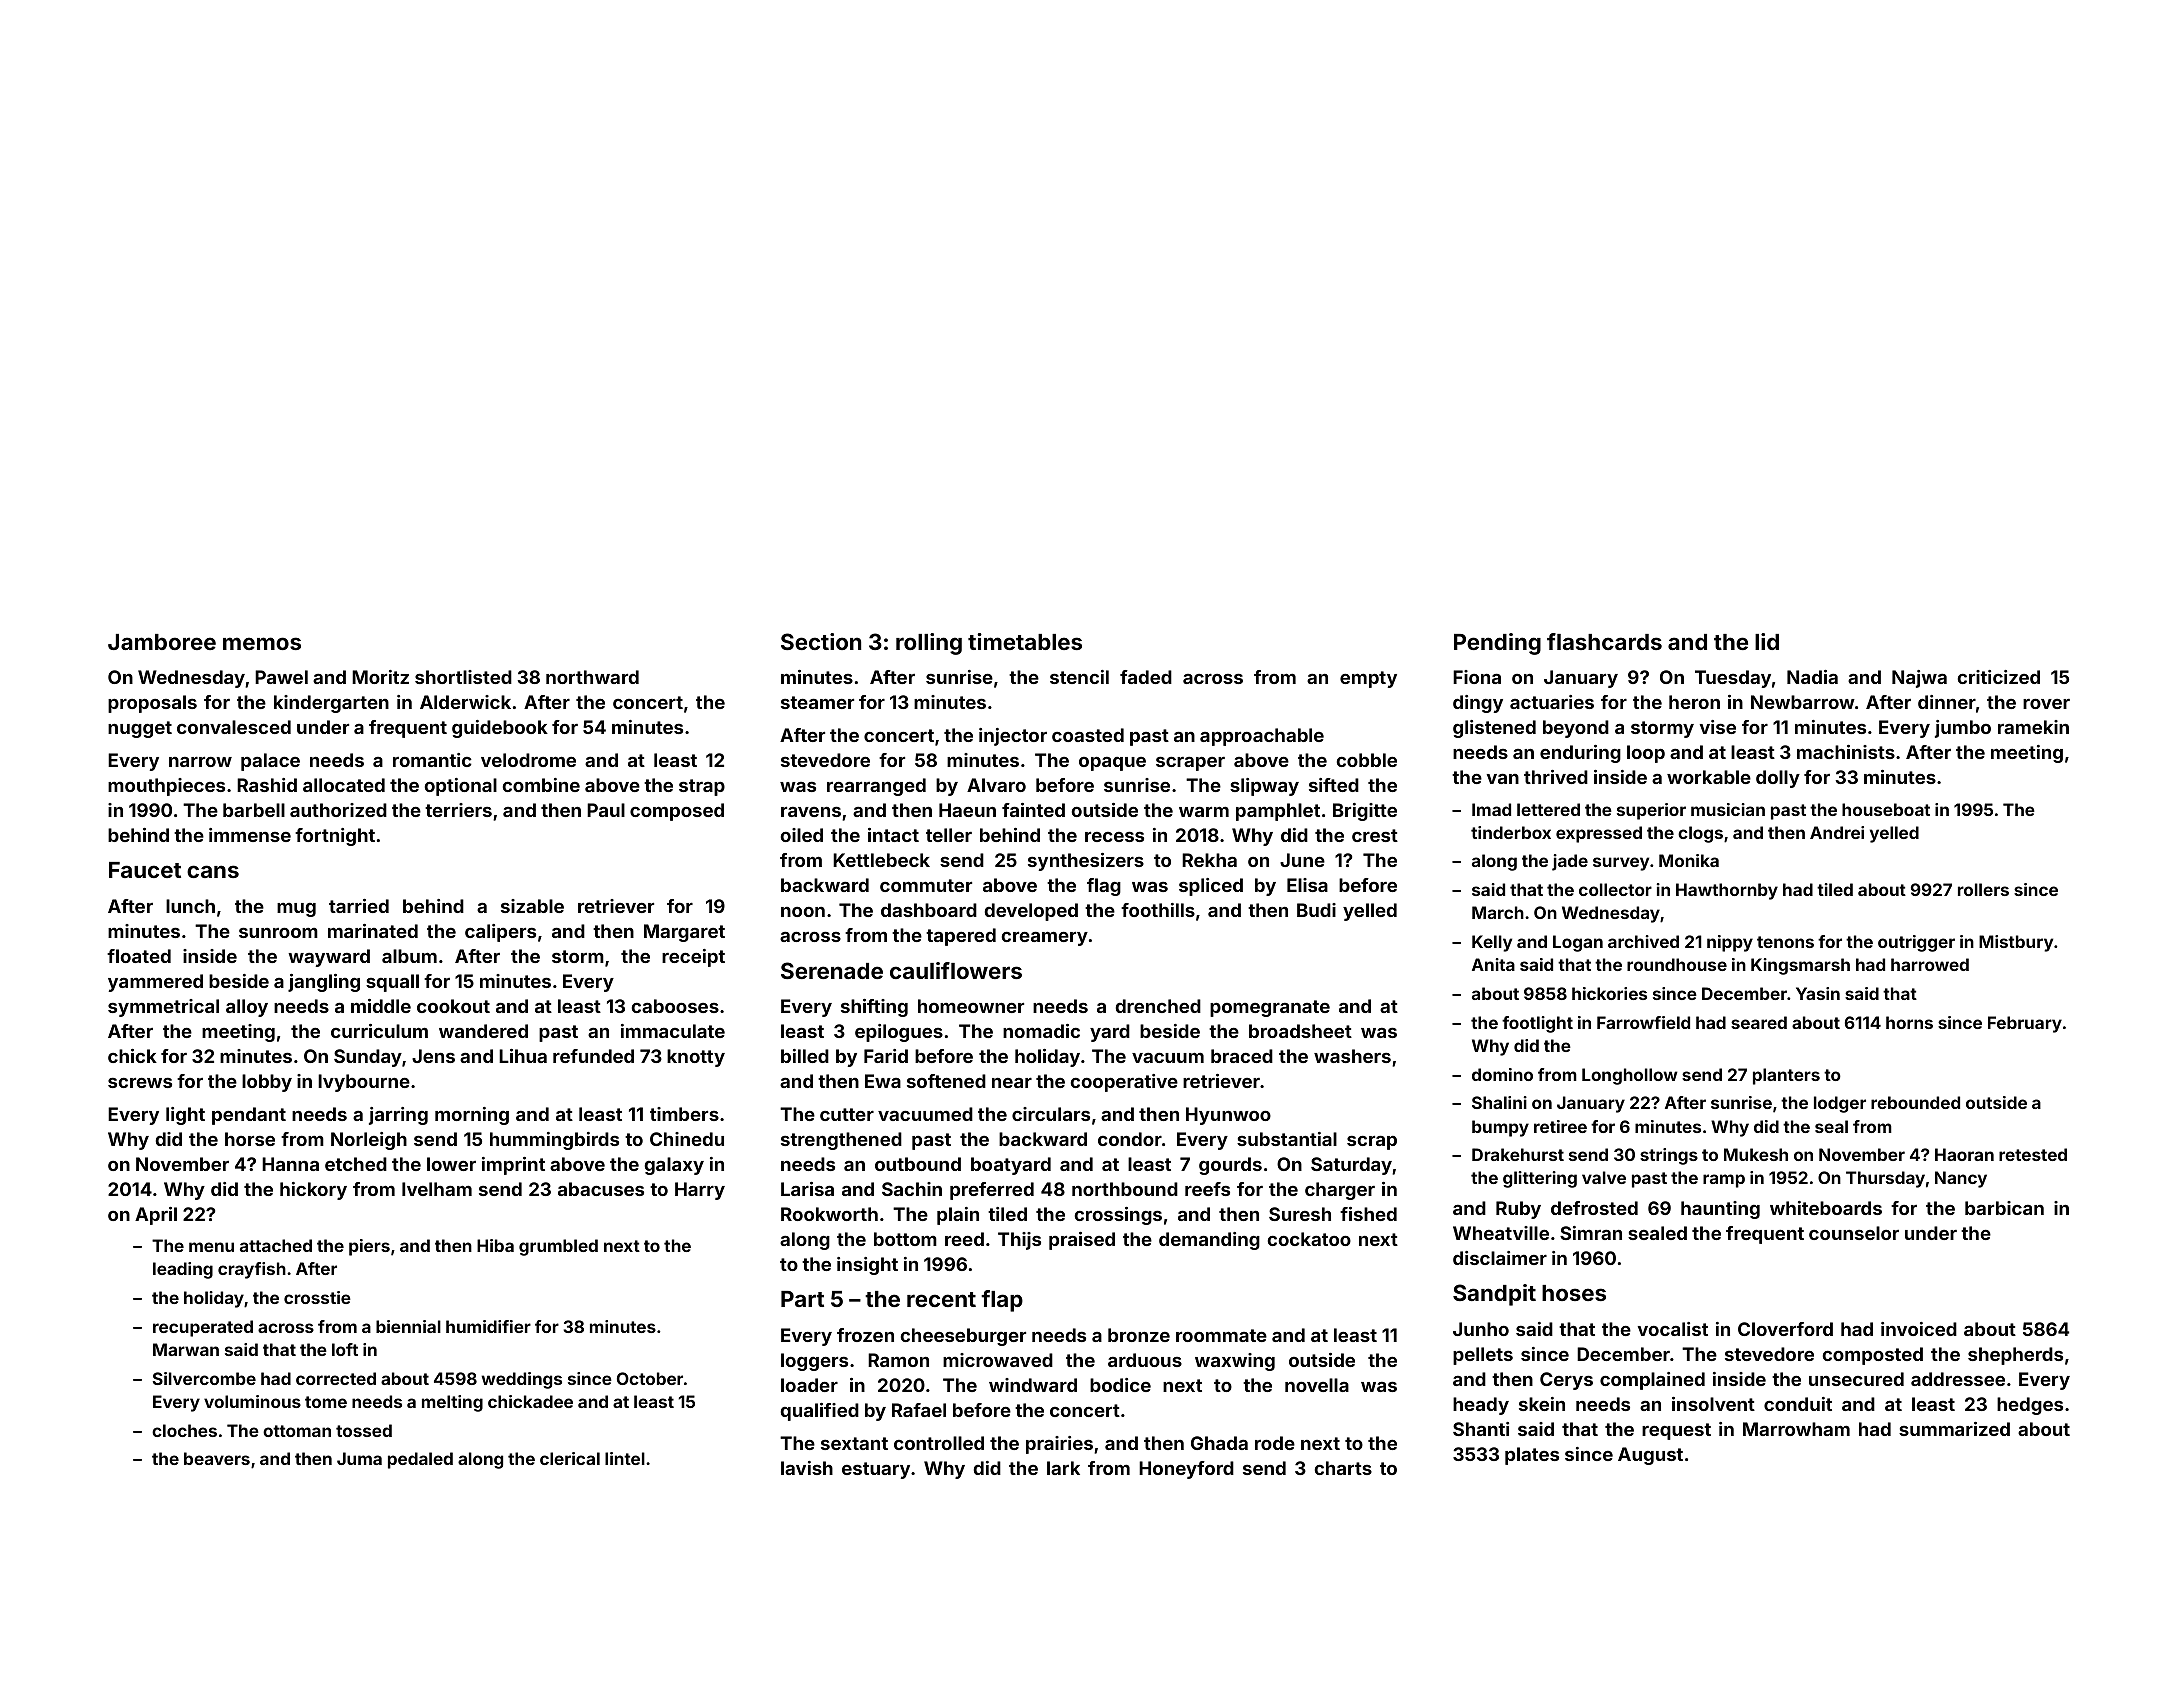 This page has width=2178, height=1683. I want to click on abacuses, so click(601, 1189).
